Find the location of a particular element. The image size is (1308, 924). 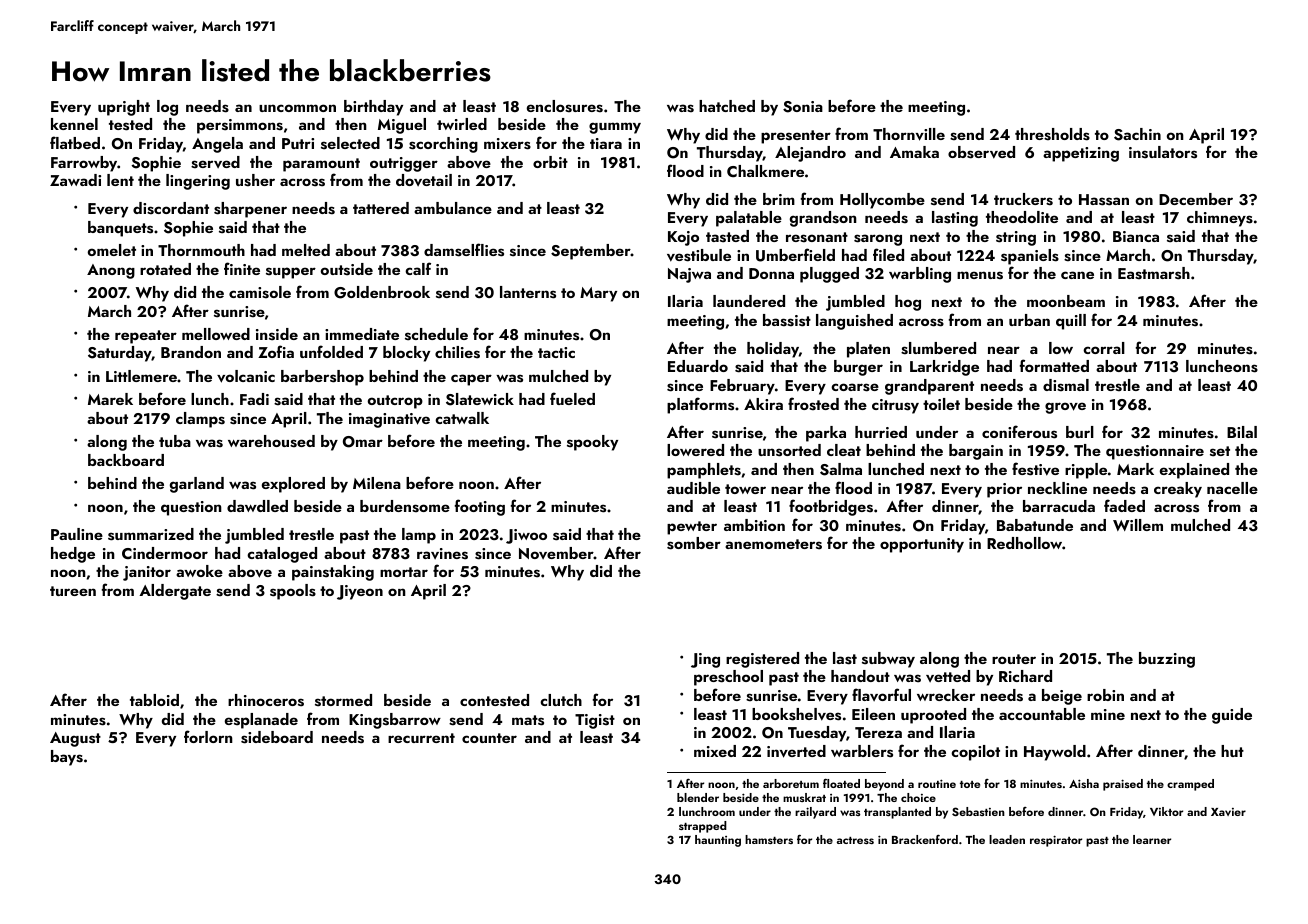

clutch is located at coordinates (561, 700).
